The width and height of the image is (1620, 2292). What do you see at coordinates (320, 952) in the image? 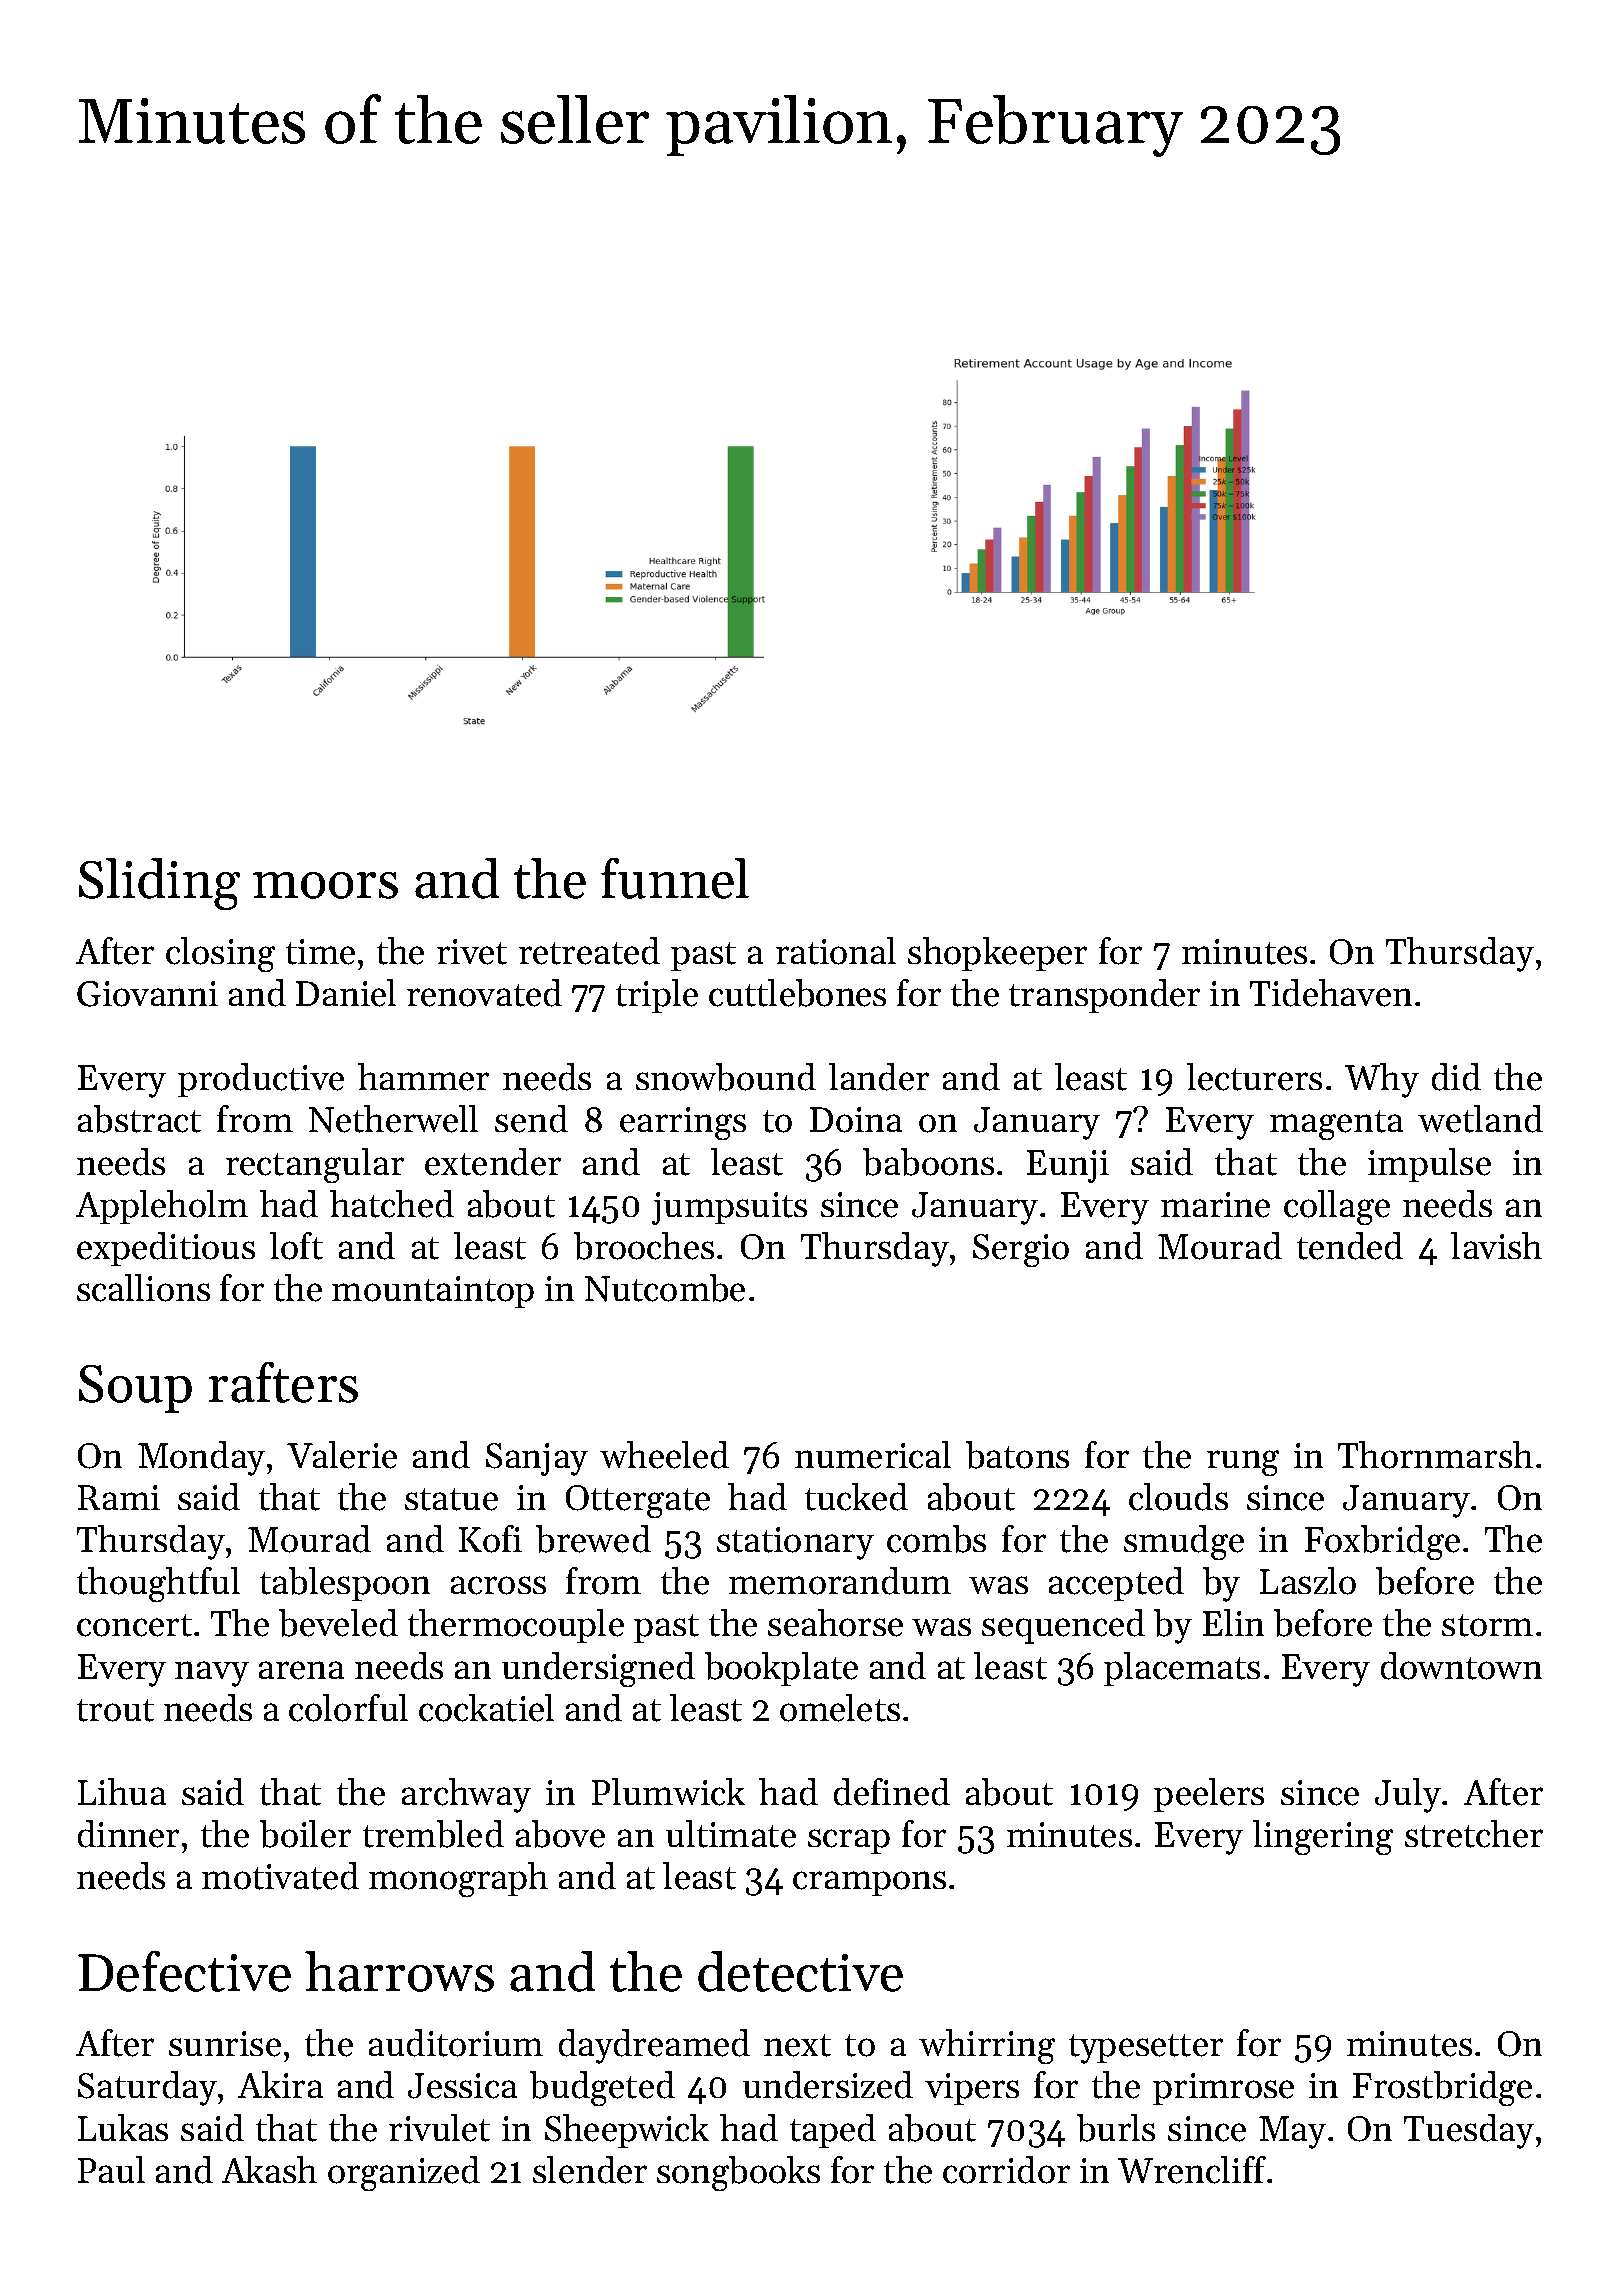
I see `time` at bounding box center [320, 952].
